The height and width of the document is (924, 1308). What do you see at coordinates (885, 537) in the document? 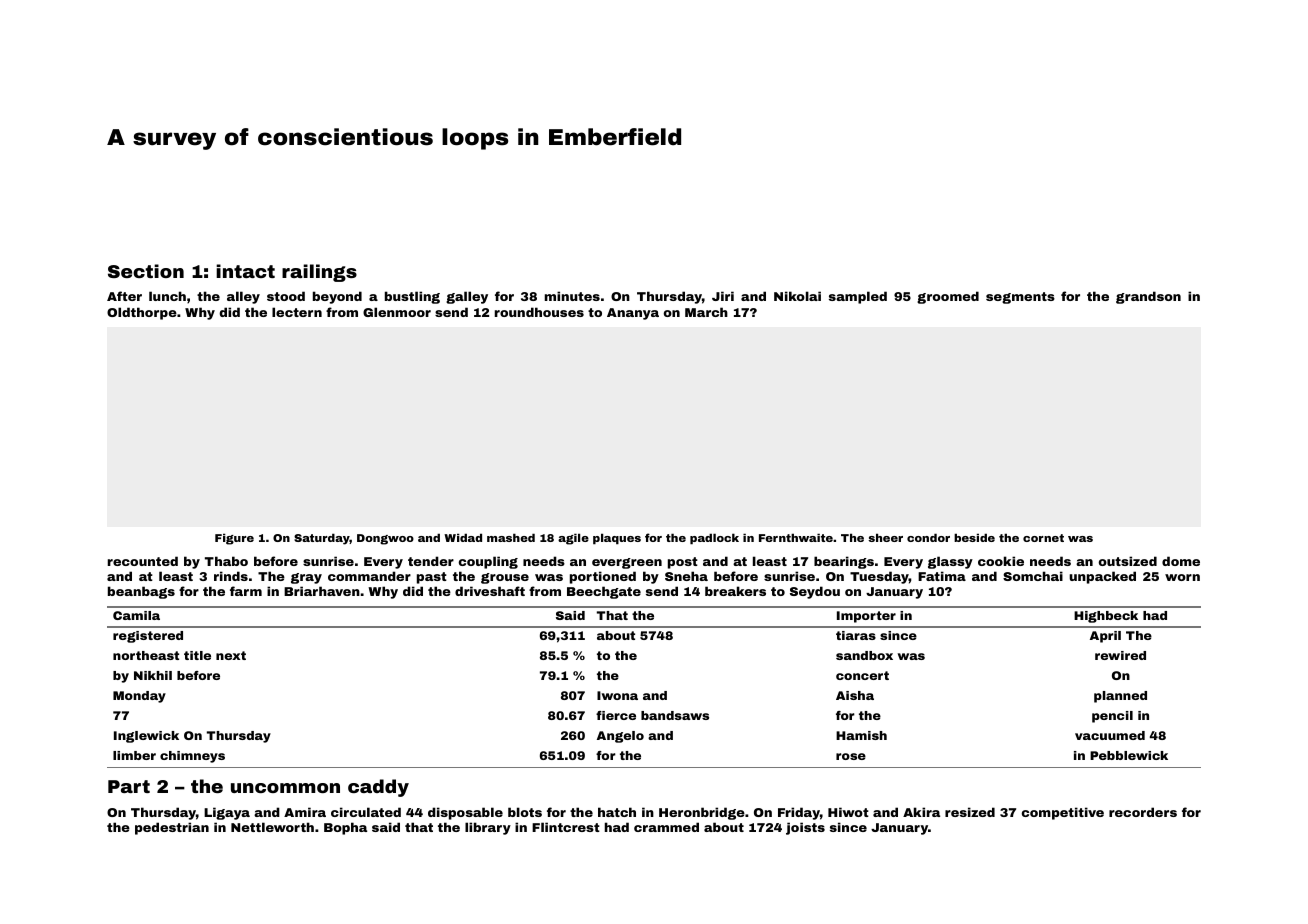
I see `sheer` at bounding box center [885, 537].
